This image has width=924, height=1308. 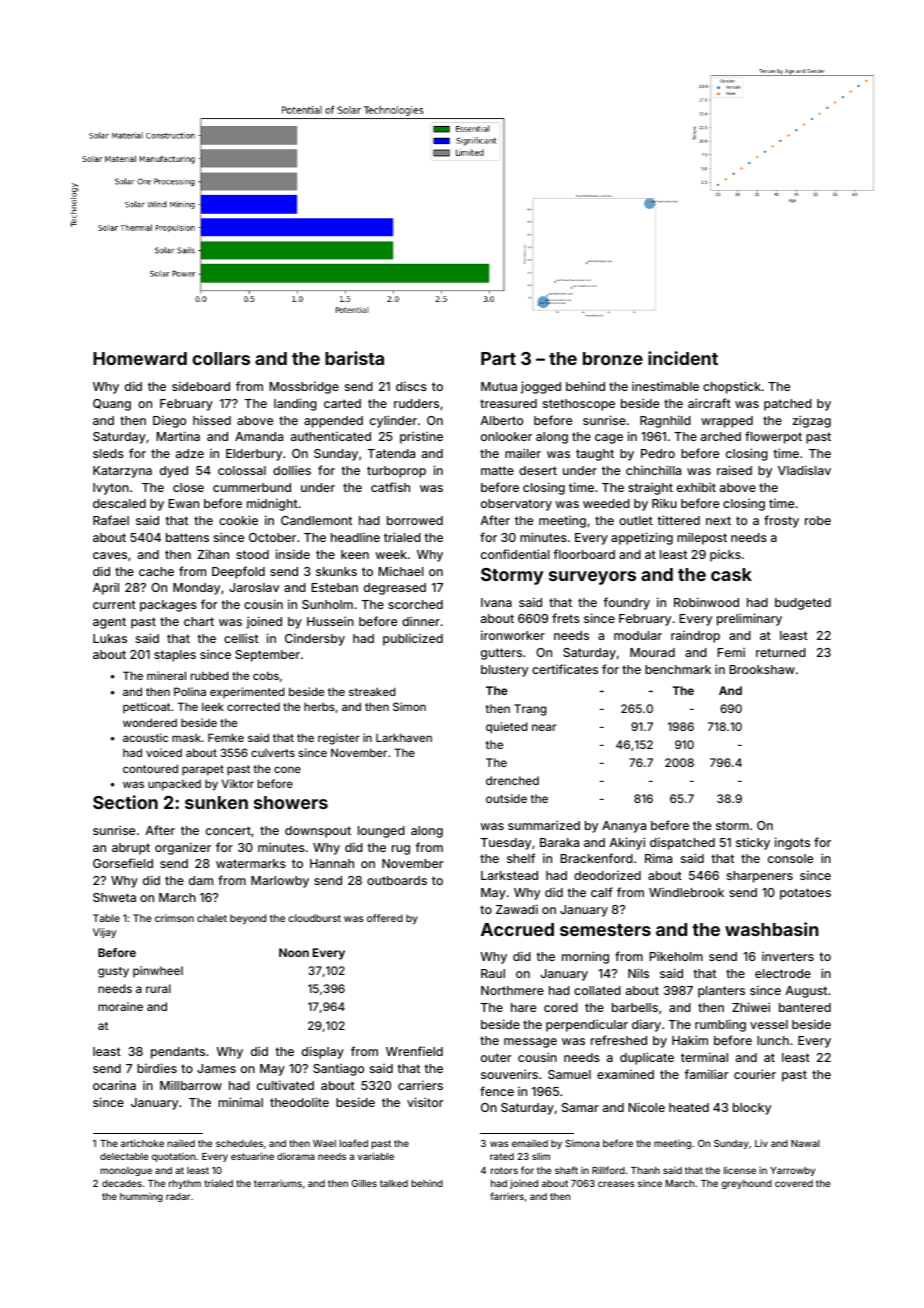 What do you see at coordinates (650, 489) in the image?
I see `straight` at bounding box center [650, 489].
